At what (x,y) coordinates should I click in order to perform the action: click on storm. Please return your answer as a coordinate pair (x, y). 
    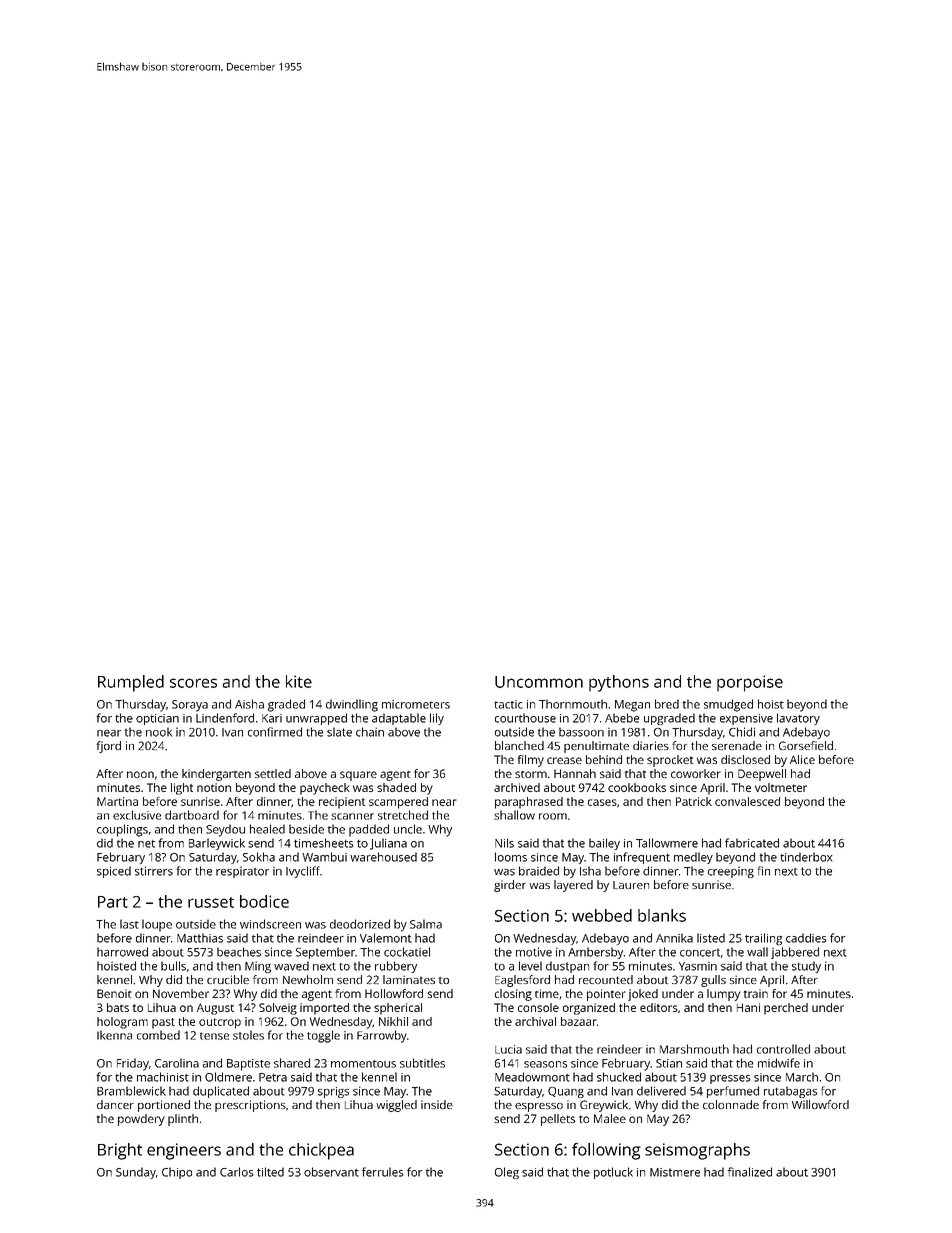
    Looking at the image, I should click on (531, 774).
